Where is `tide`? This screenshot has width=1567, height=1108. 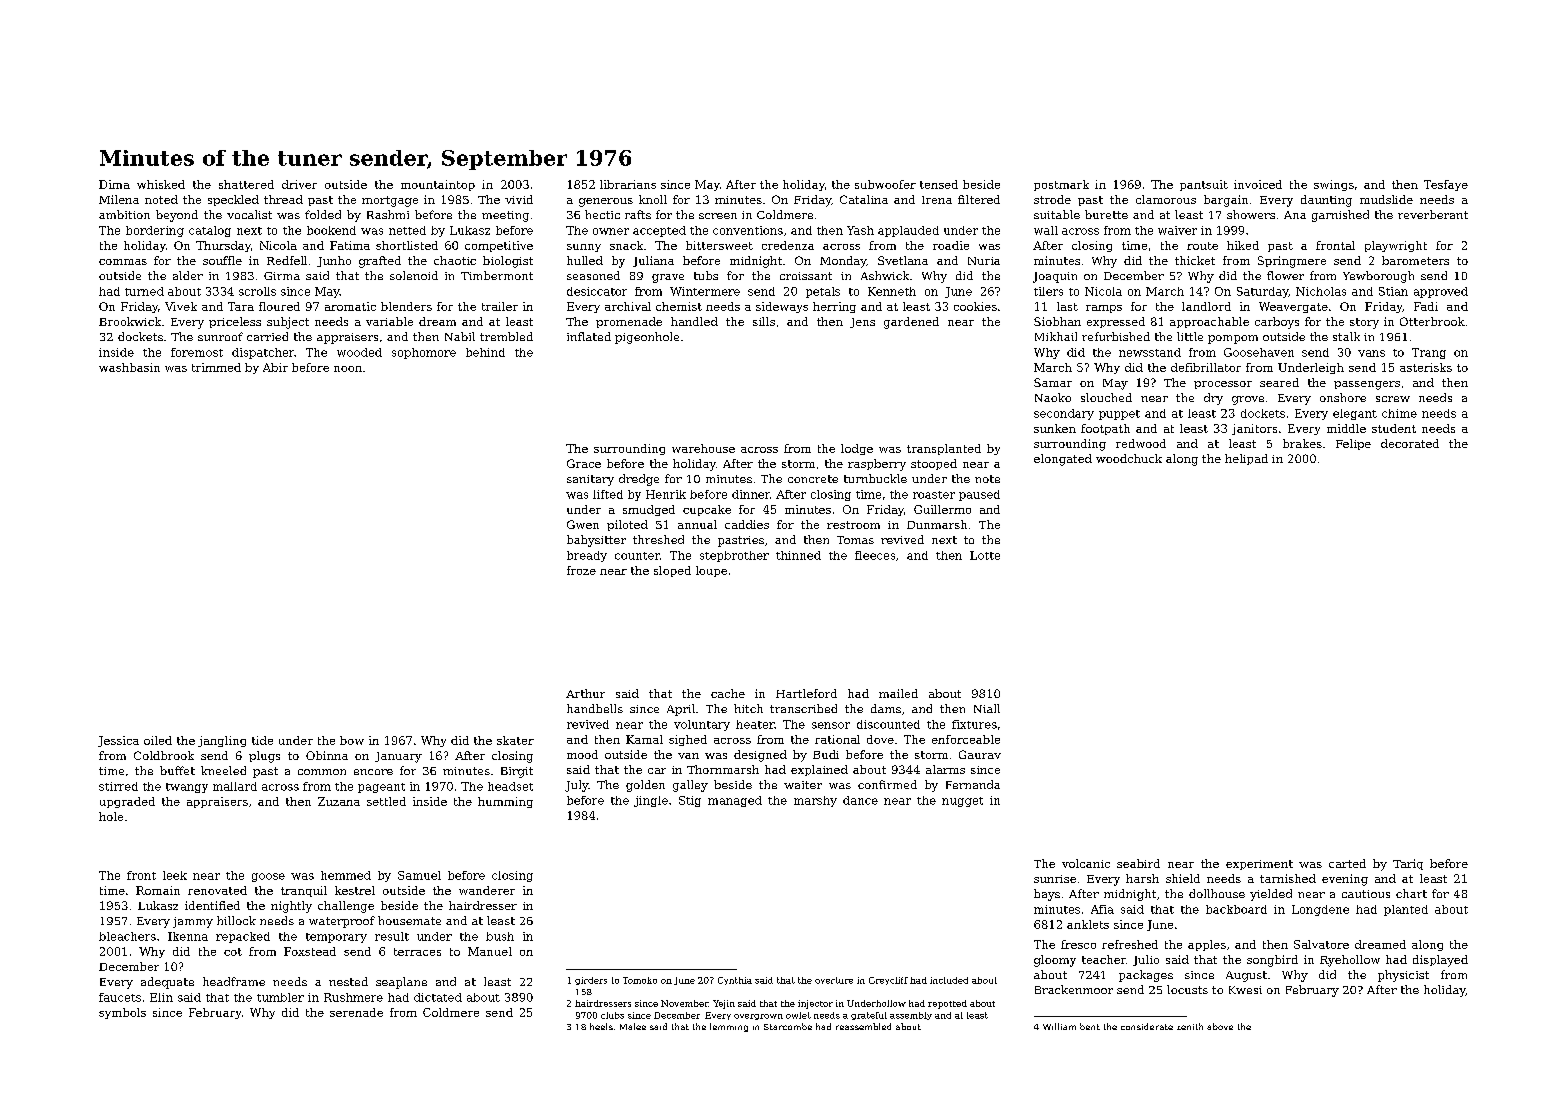
tide is located at coordinates (262, 740).
